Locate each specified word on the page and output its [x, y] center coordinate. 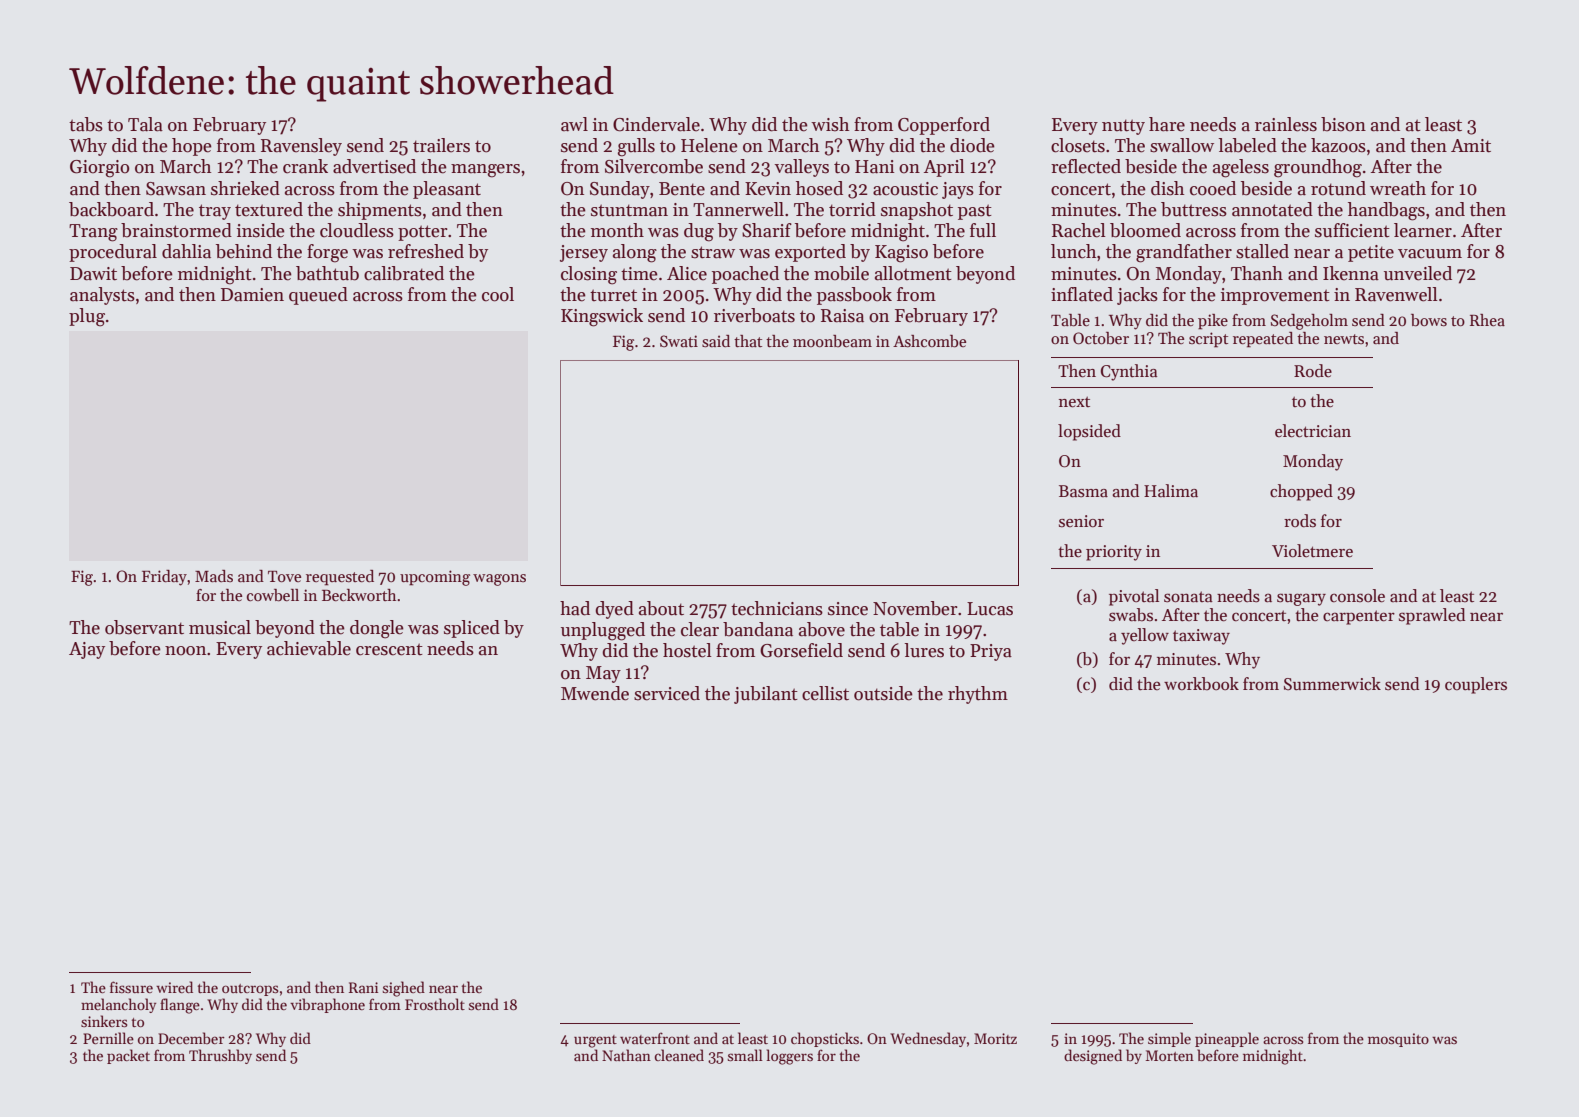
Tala [145, 124]
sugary [1301, 599]
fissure [131, 987]
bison [1343, 124]
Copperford [944, 126]
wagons [499, 580]
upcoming [435, 578]
